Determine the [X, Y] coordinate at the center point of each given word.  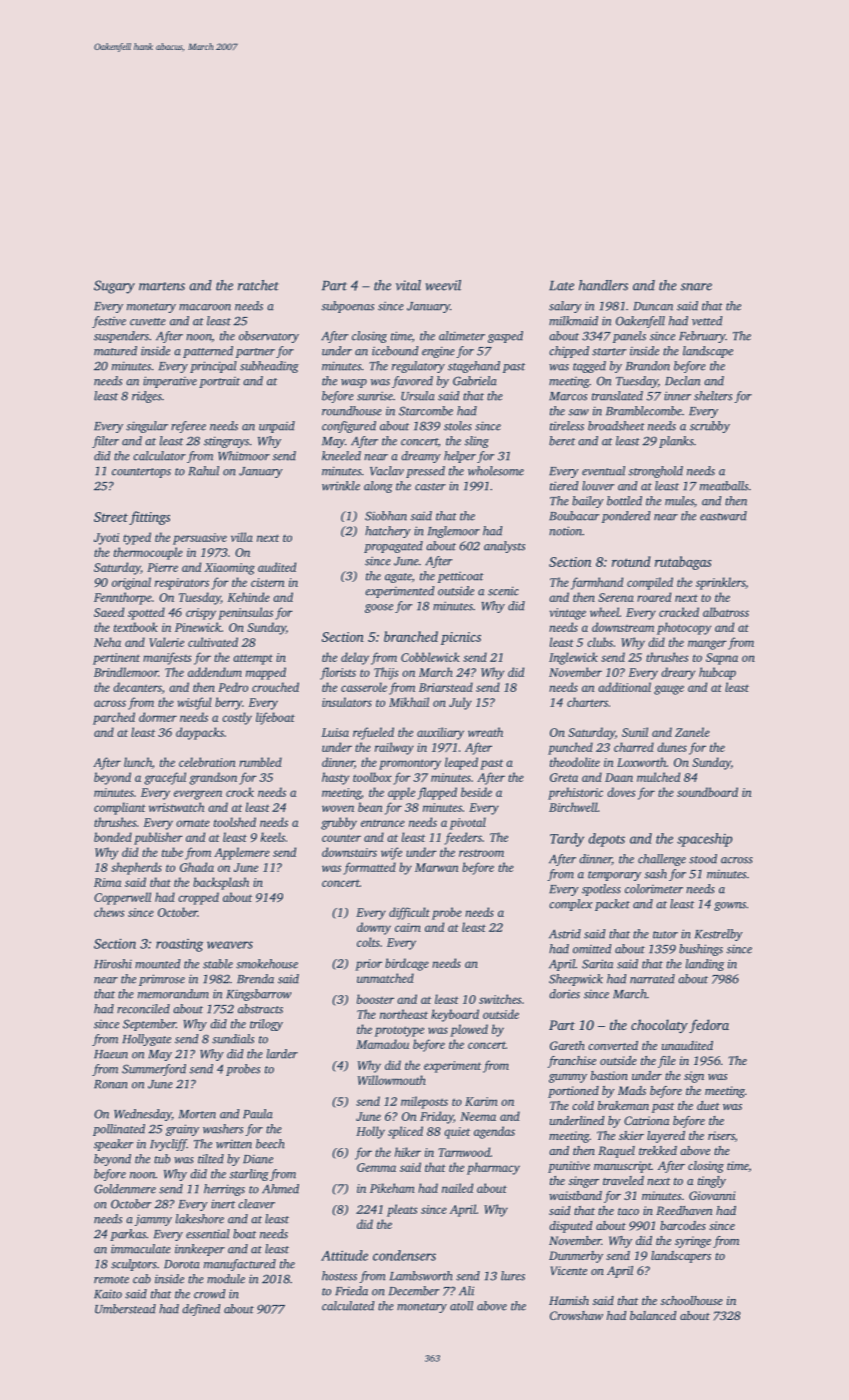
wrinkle [341, 486]
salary [565, 307]
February [702, 337]
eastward [723, 516]
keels [273, 837]
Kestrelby [719, 935]
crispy [201, 614]
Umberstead [125, 1309]
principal [213, 367]
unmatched [385, 978]
